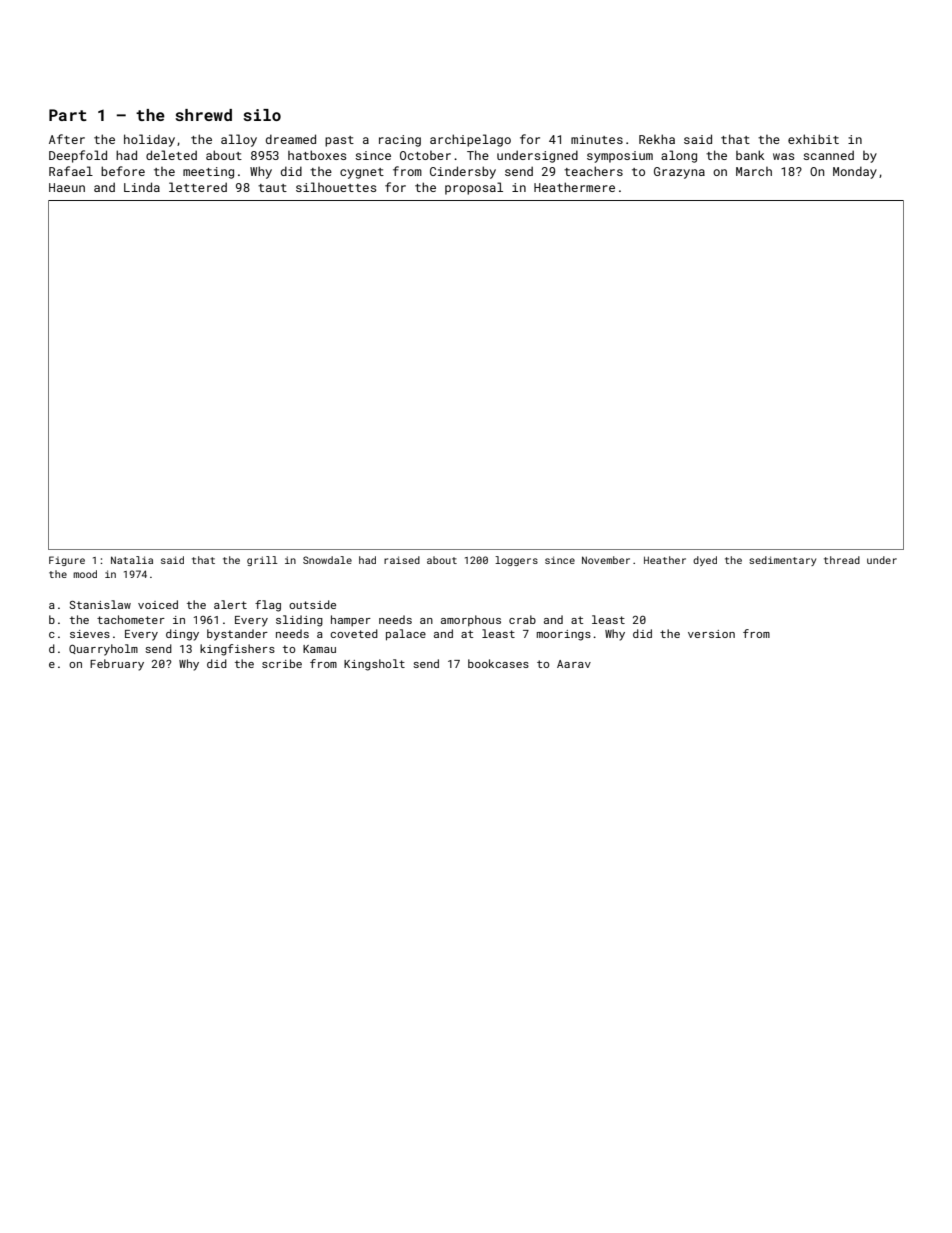  I want to click on Snowdale, so click(327, 560).
